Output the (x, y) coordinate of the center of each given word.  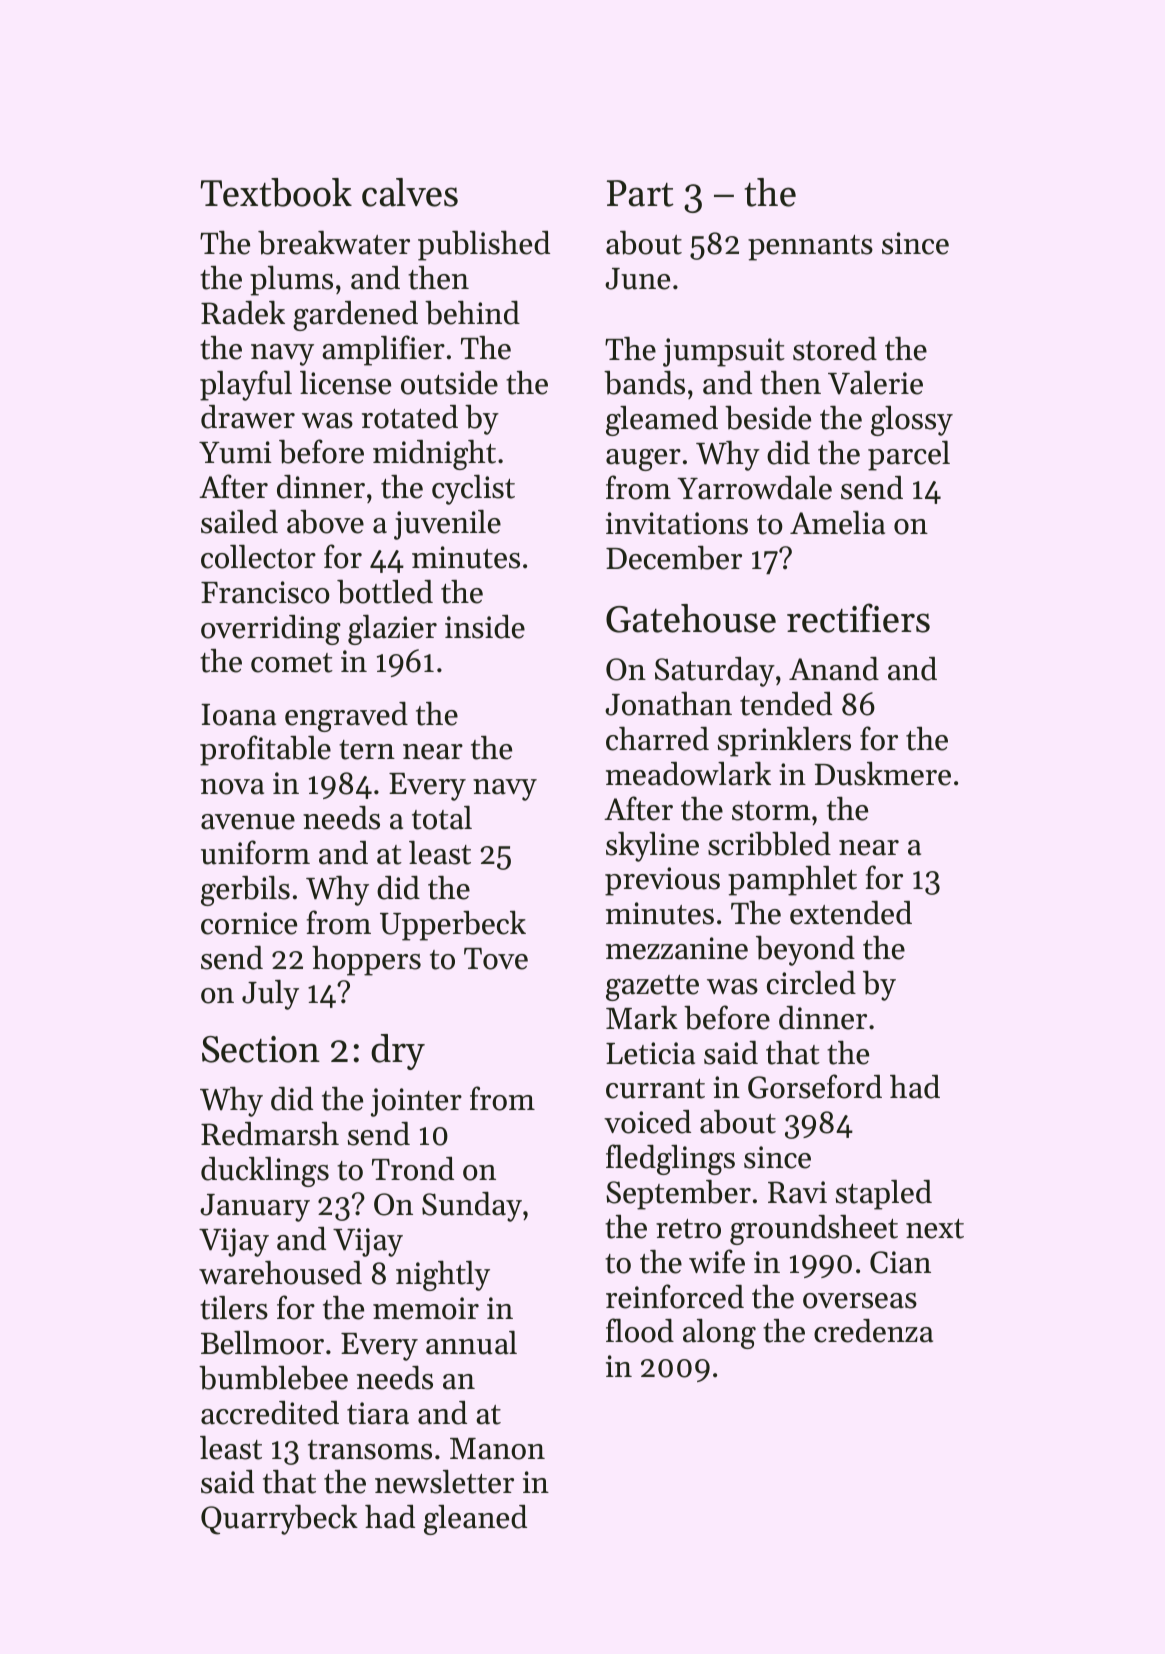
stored (835, 349)
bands (644, 383)
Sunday (472, 1207)
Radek (243, 313)
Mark (642, 1018)
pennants (810, 248)
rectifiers (858, 618)
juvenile (447, 525)
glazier (392, 630)
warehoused (280, 1273)
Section (261, 1049)
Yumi (235, 452)
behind (472, 313)
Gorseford (815, 1086)
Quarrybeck (279, 1520)
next (935, 1229)
